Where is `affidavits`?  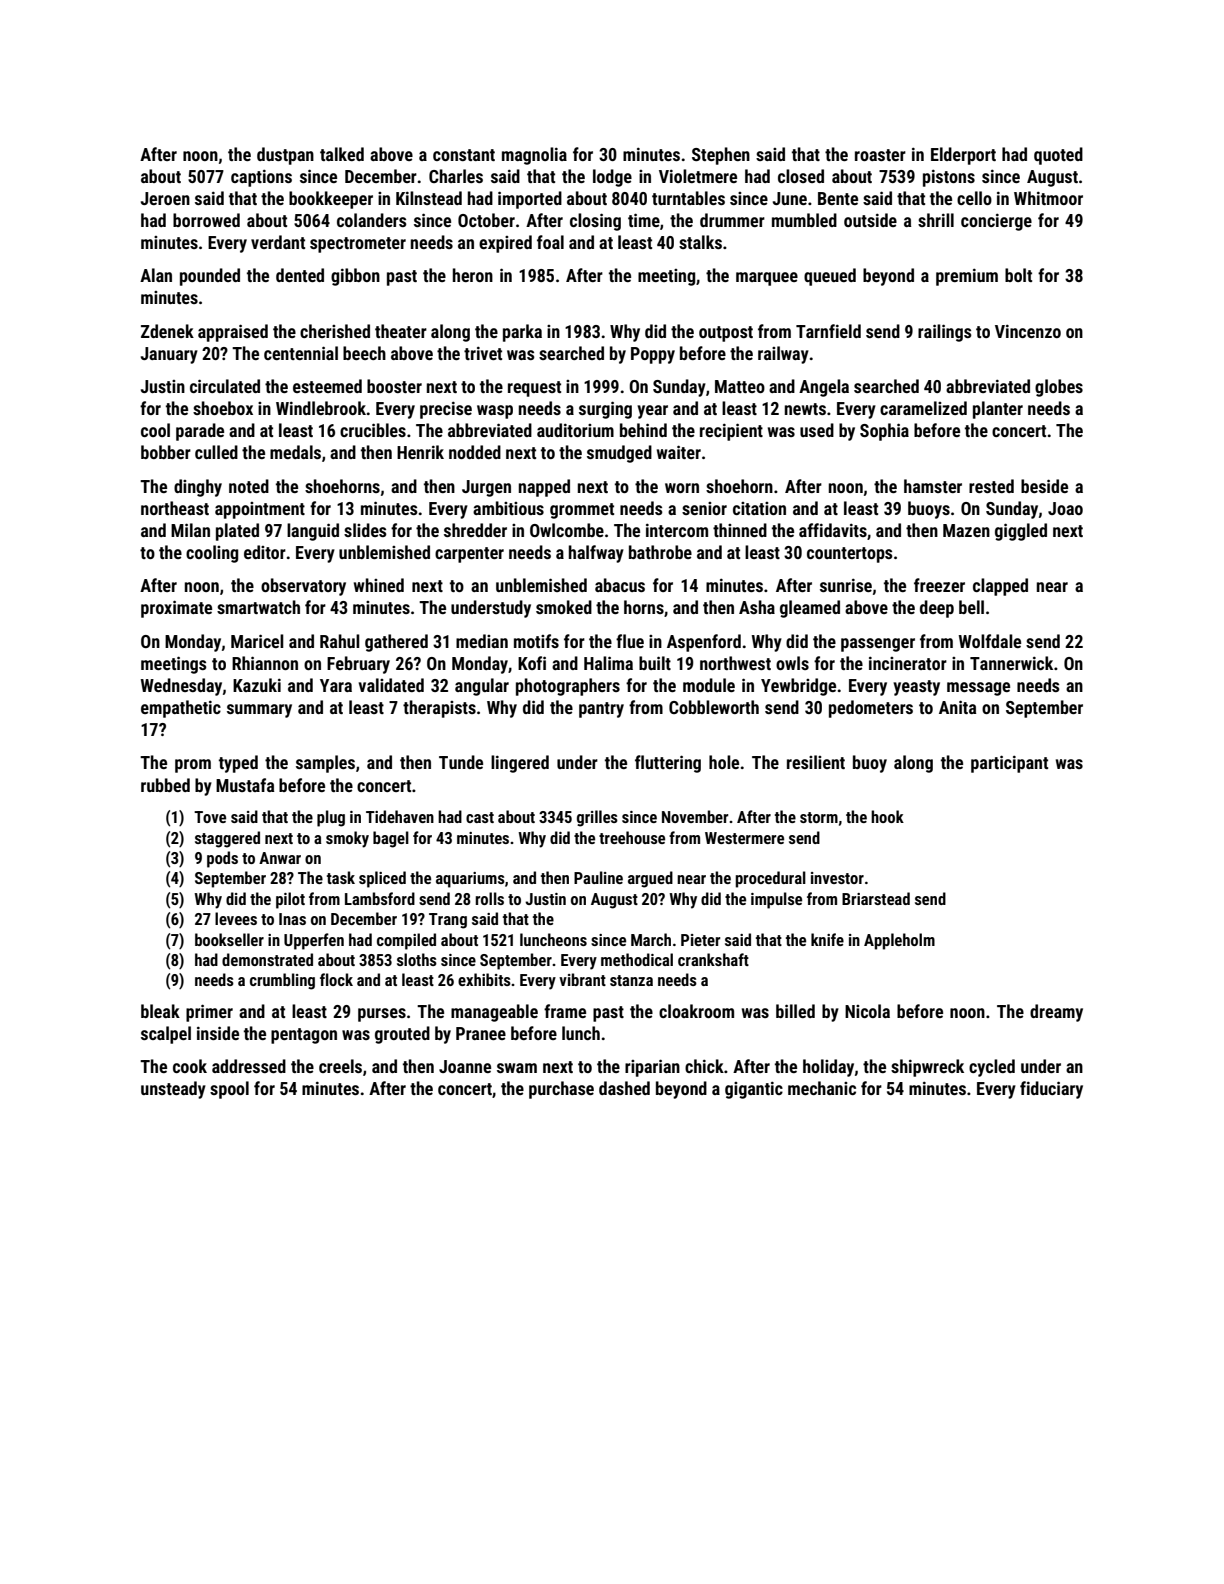 affidavits is located at coordinates (833, 530).
